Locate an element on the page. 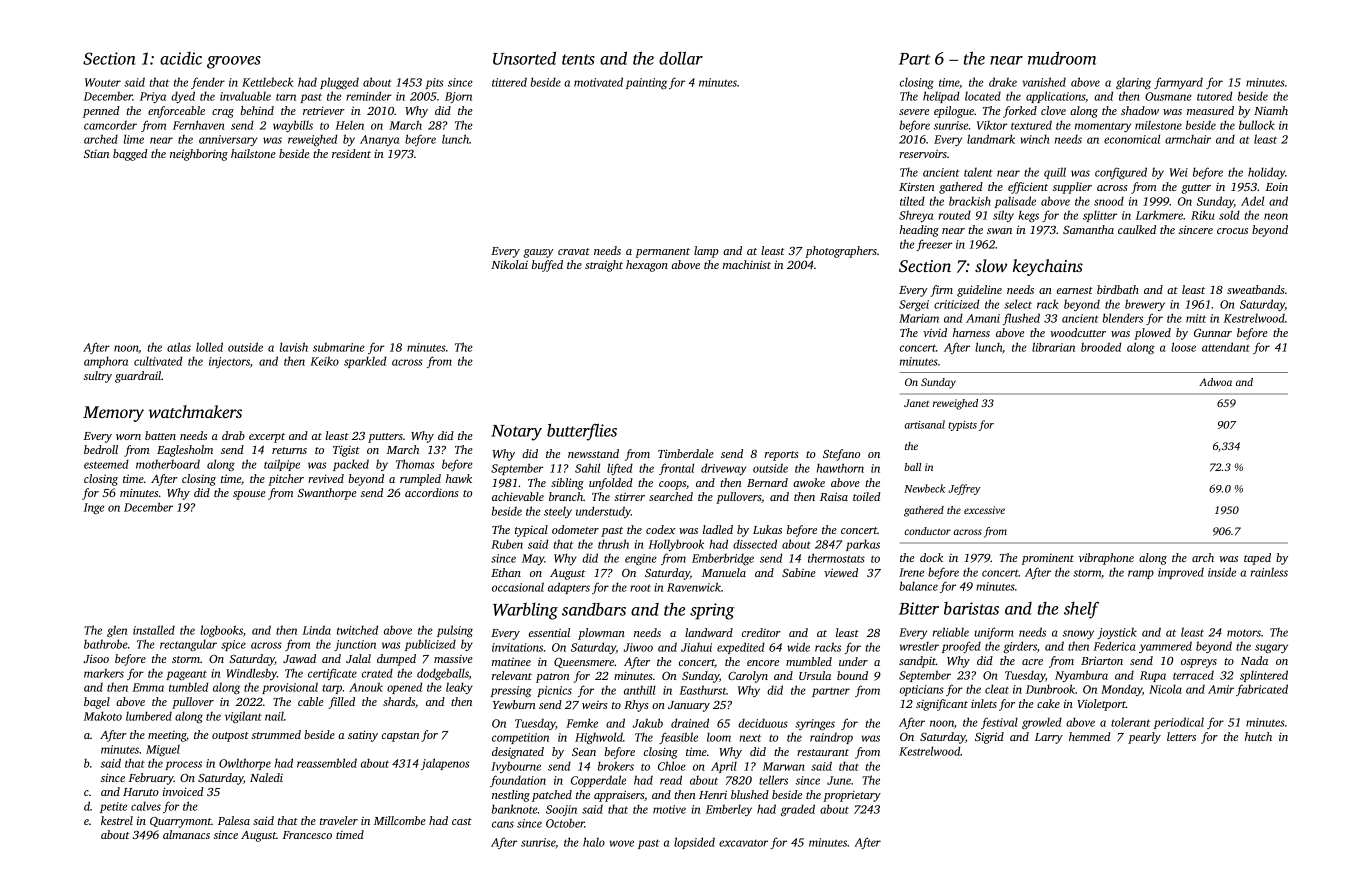 Image resolution: width=1372 pixels, height=887 pixels. spouse is located at coordinates (249, 495).
